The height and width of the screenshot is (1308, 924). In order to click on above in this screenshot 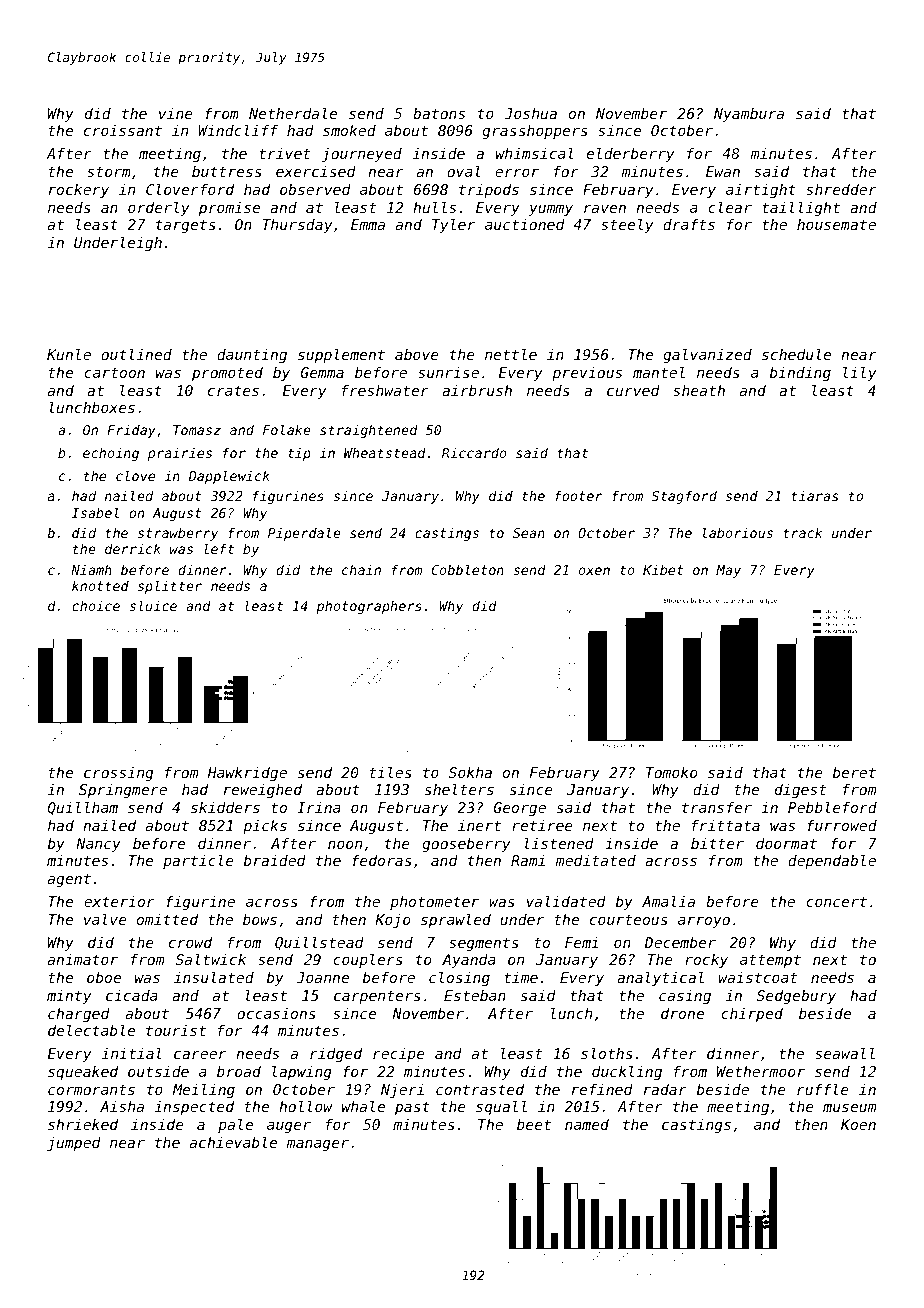, I will do `click(417, 354)`.
